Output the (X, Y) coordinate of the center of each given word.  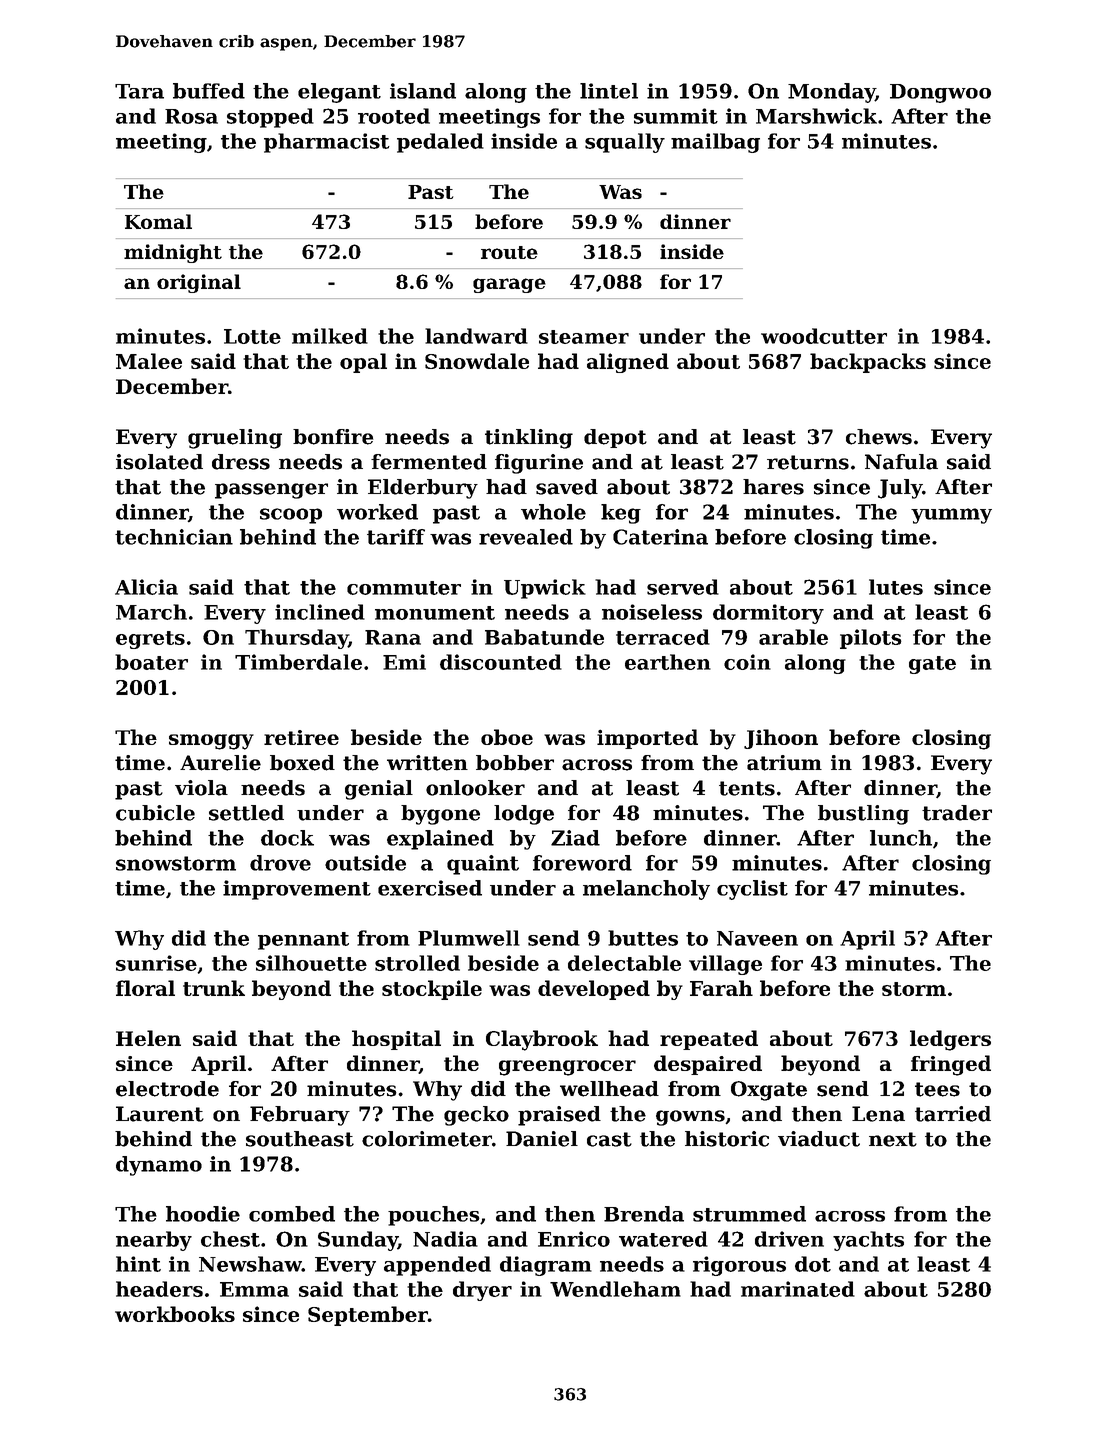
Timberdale (298, 662)
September (368, 1316)
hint (138, 1264)
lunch (901, 838)
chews (879, 437)
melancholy (646, 890)
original (199, 283)
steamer (584, 337)
